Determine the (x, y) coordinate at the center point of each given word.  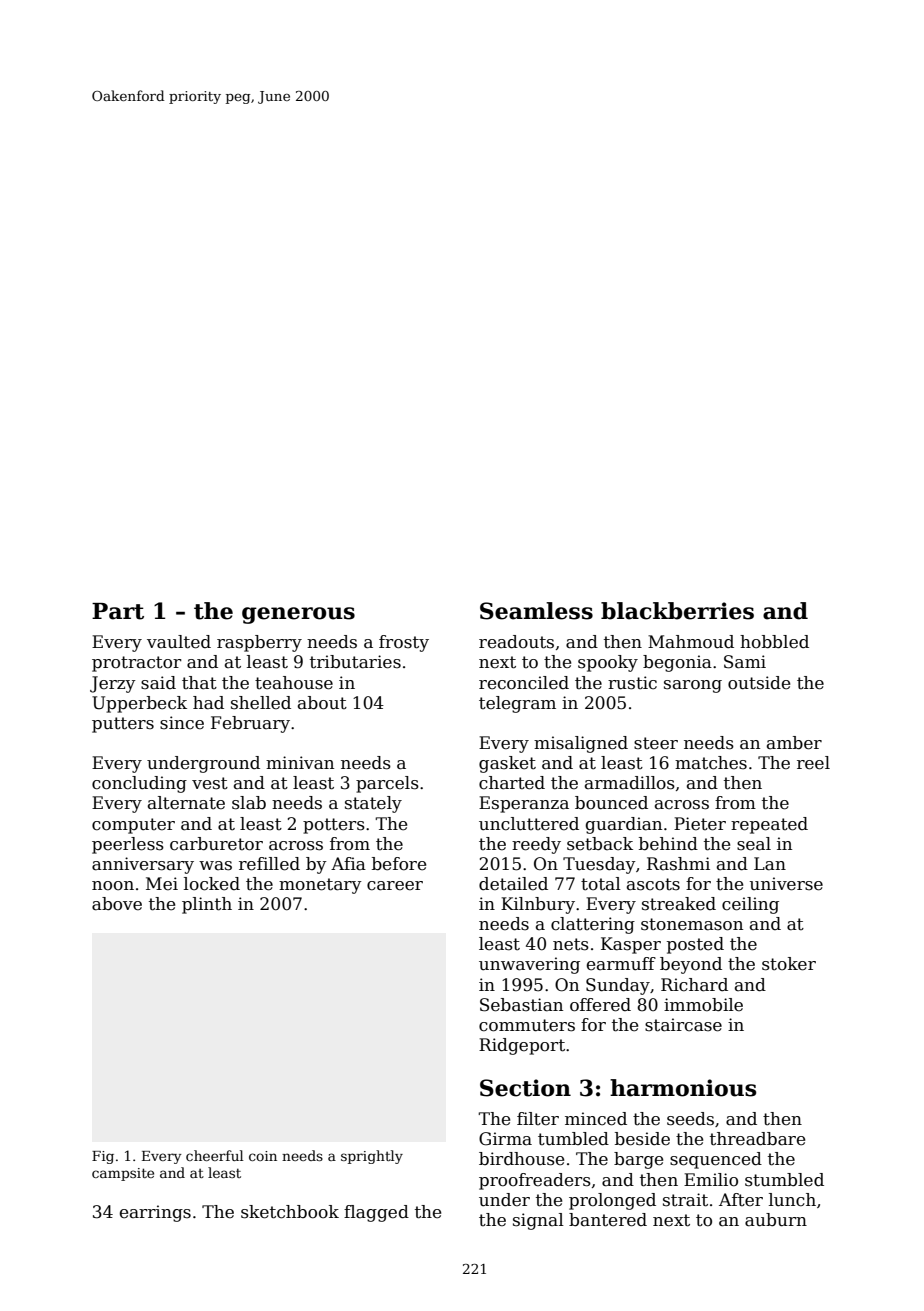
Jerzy (113, 684)
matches (711, 763)
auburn (776, 1220)
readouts (516, 642)
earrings (155, 1213)
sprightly (372, 1157)
